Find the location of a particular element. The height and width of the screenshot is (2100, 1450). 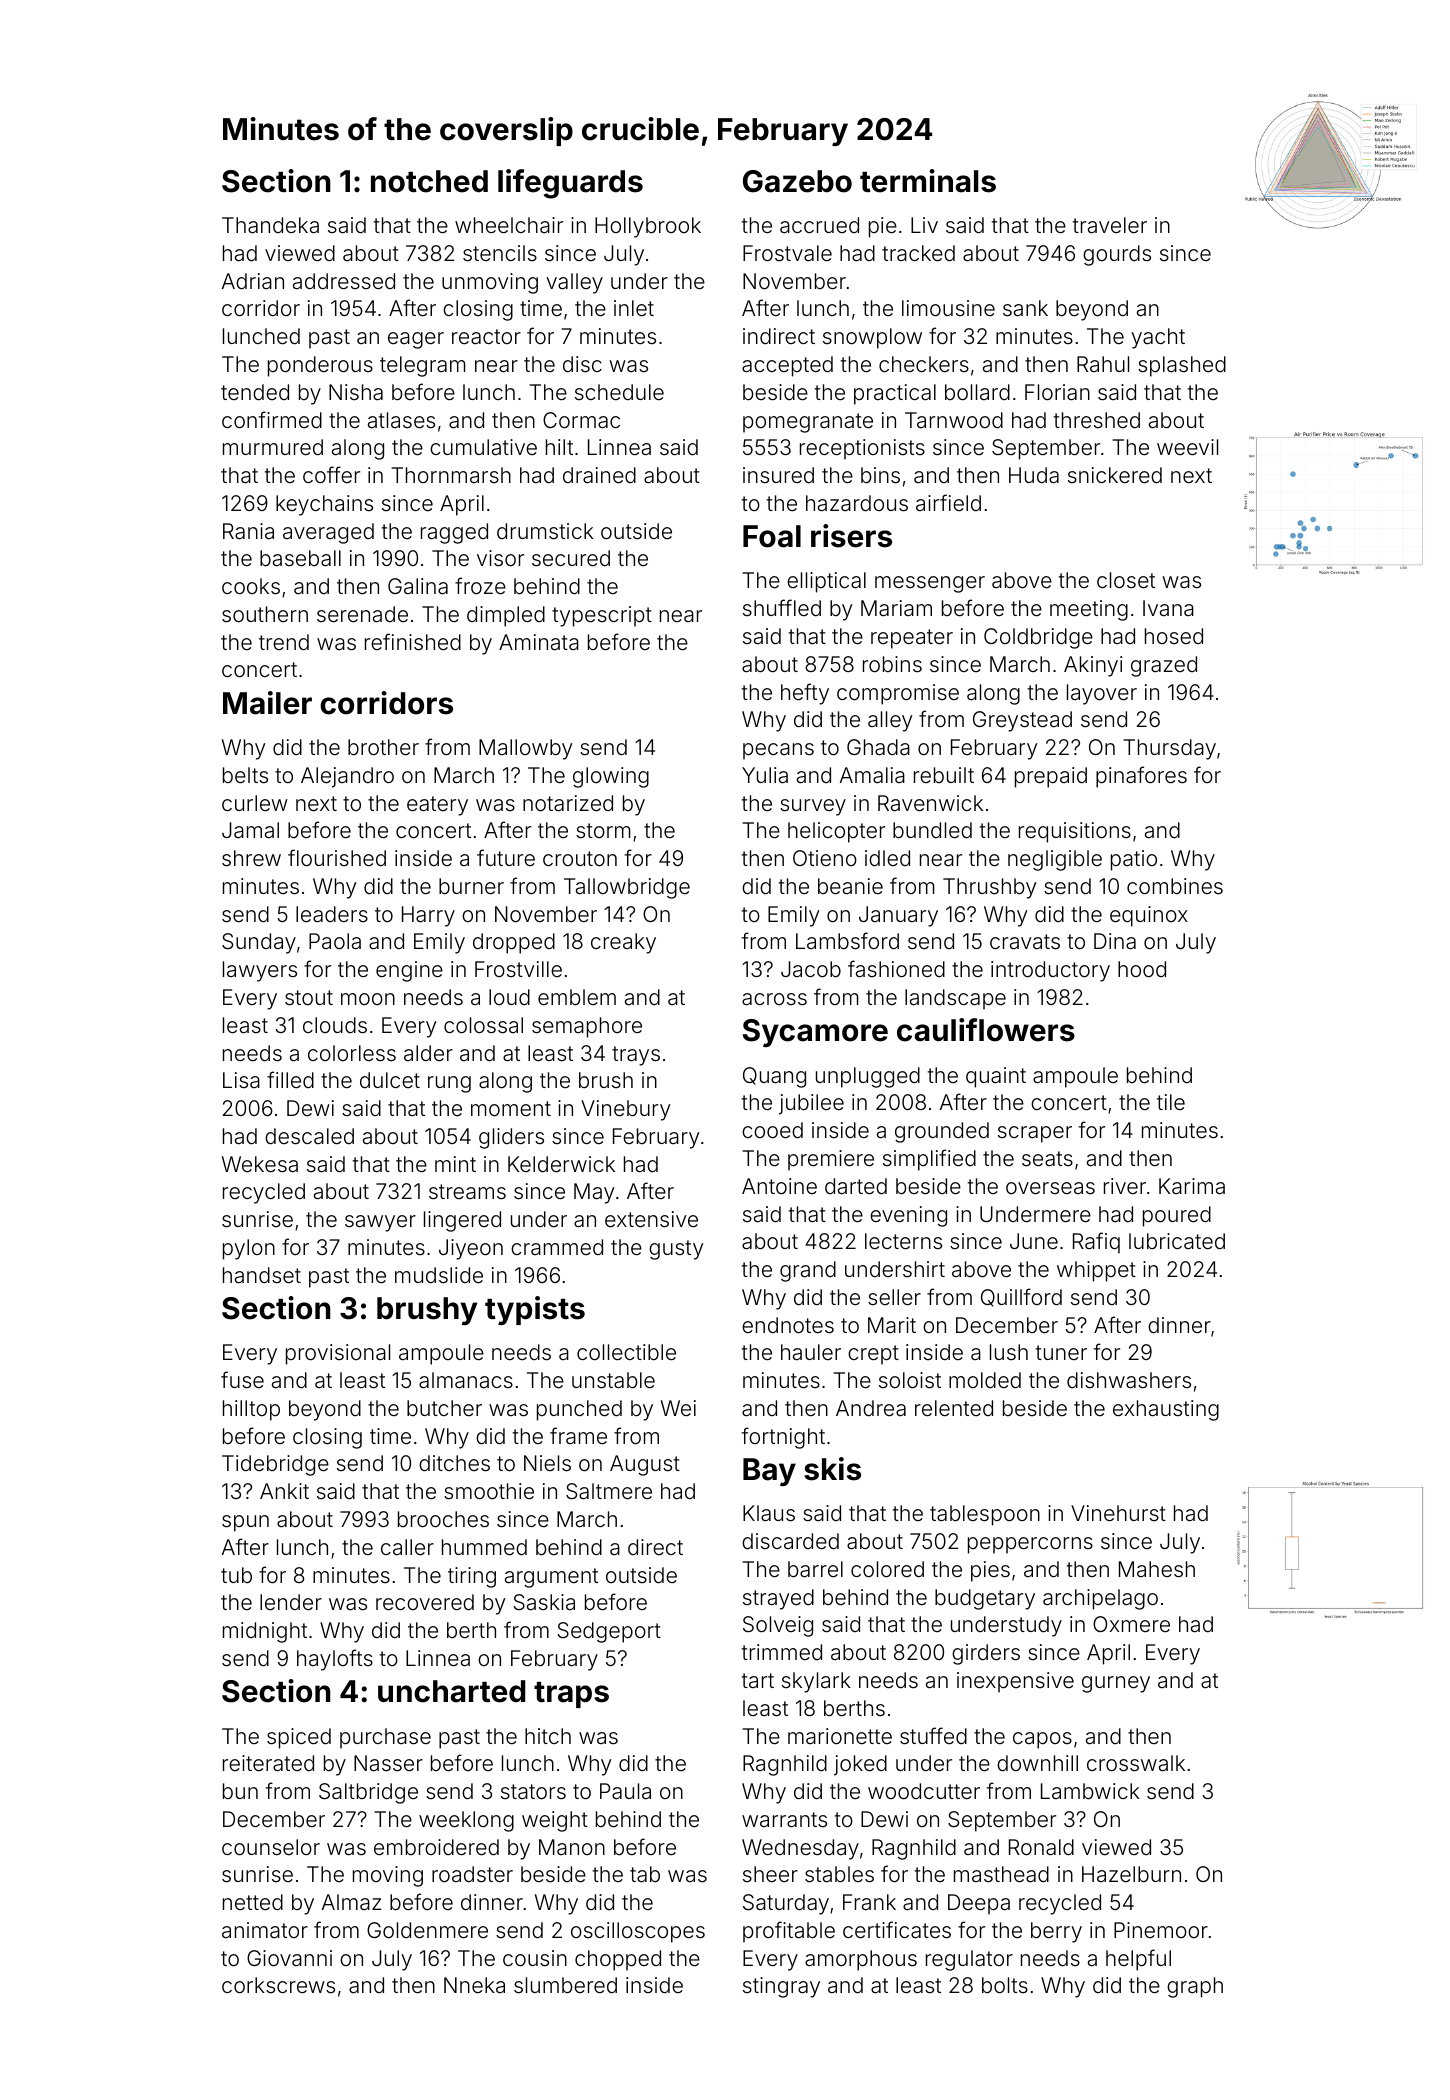

Thandeka is located at coordinates (270, 225).
